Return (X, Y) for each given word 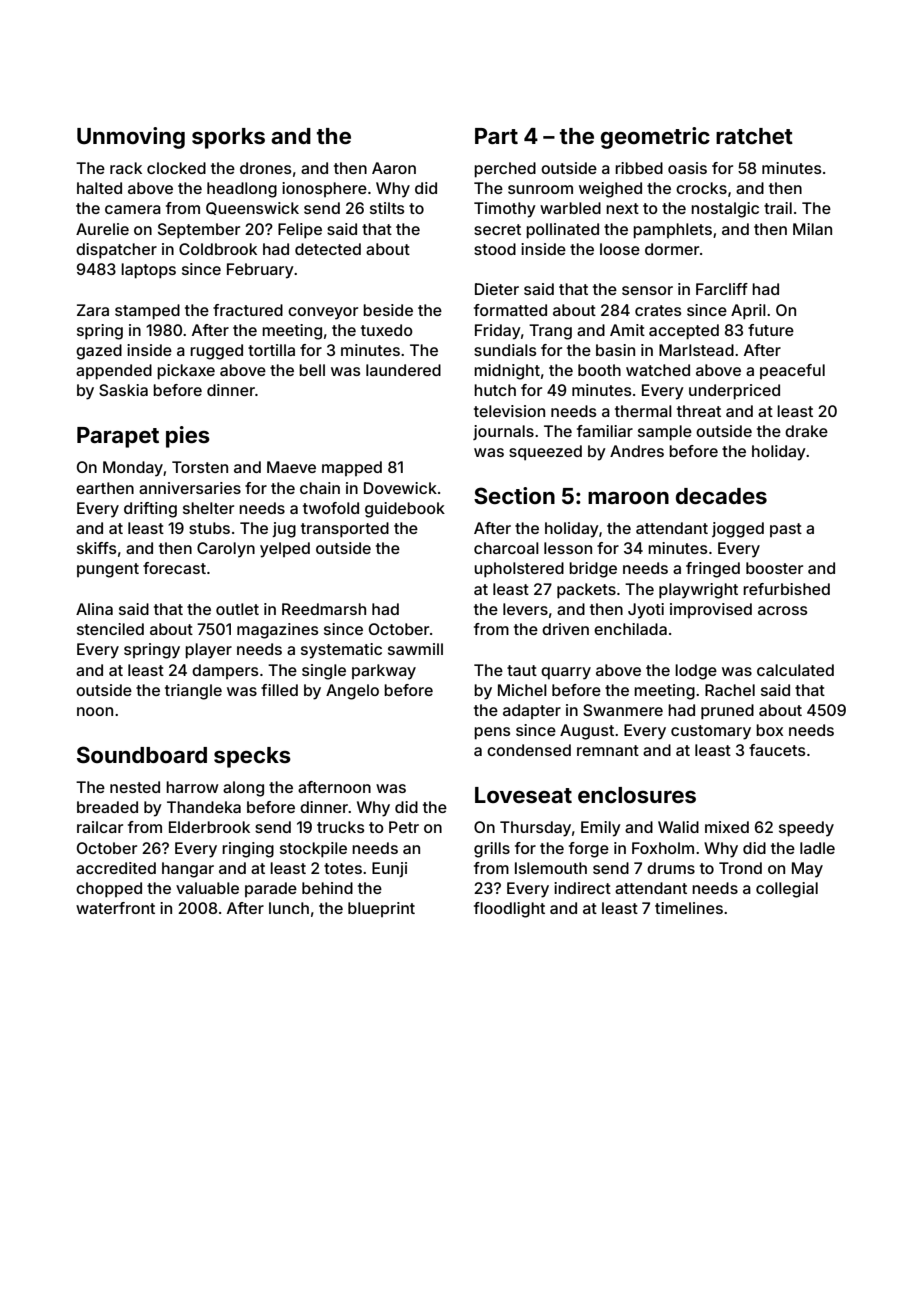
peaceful (792, 371)
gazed (99, 352)
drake (806, 431)
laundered (403, 370)
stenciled (110, 629)
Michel (522, 690)
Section (514, 495)
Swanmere (623, 710)
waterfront (115, 908)
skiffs (97, 548)
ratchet (754, 136)
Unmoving (131, 138)
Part (496, 136)
